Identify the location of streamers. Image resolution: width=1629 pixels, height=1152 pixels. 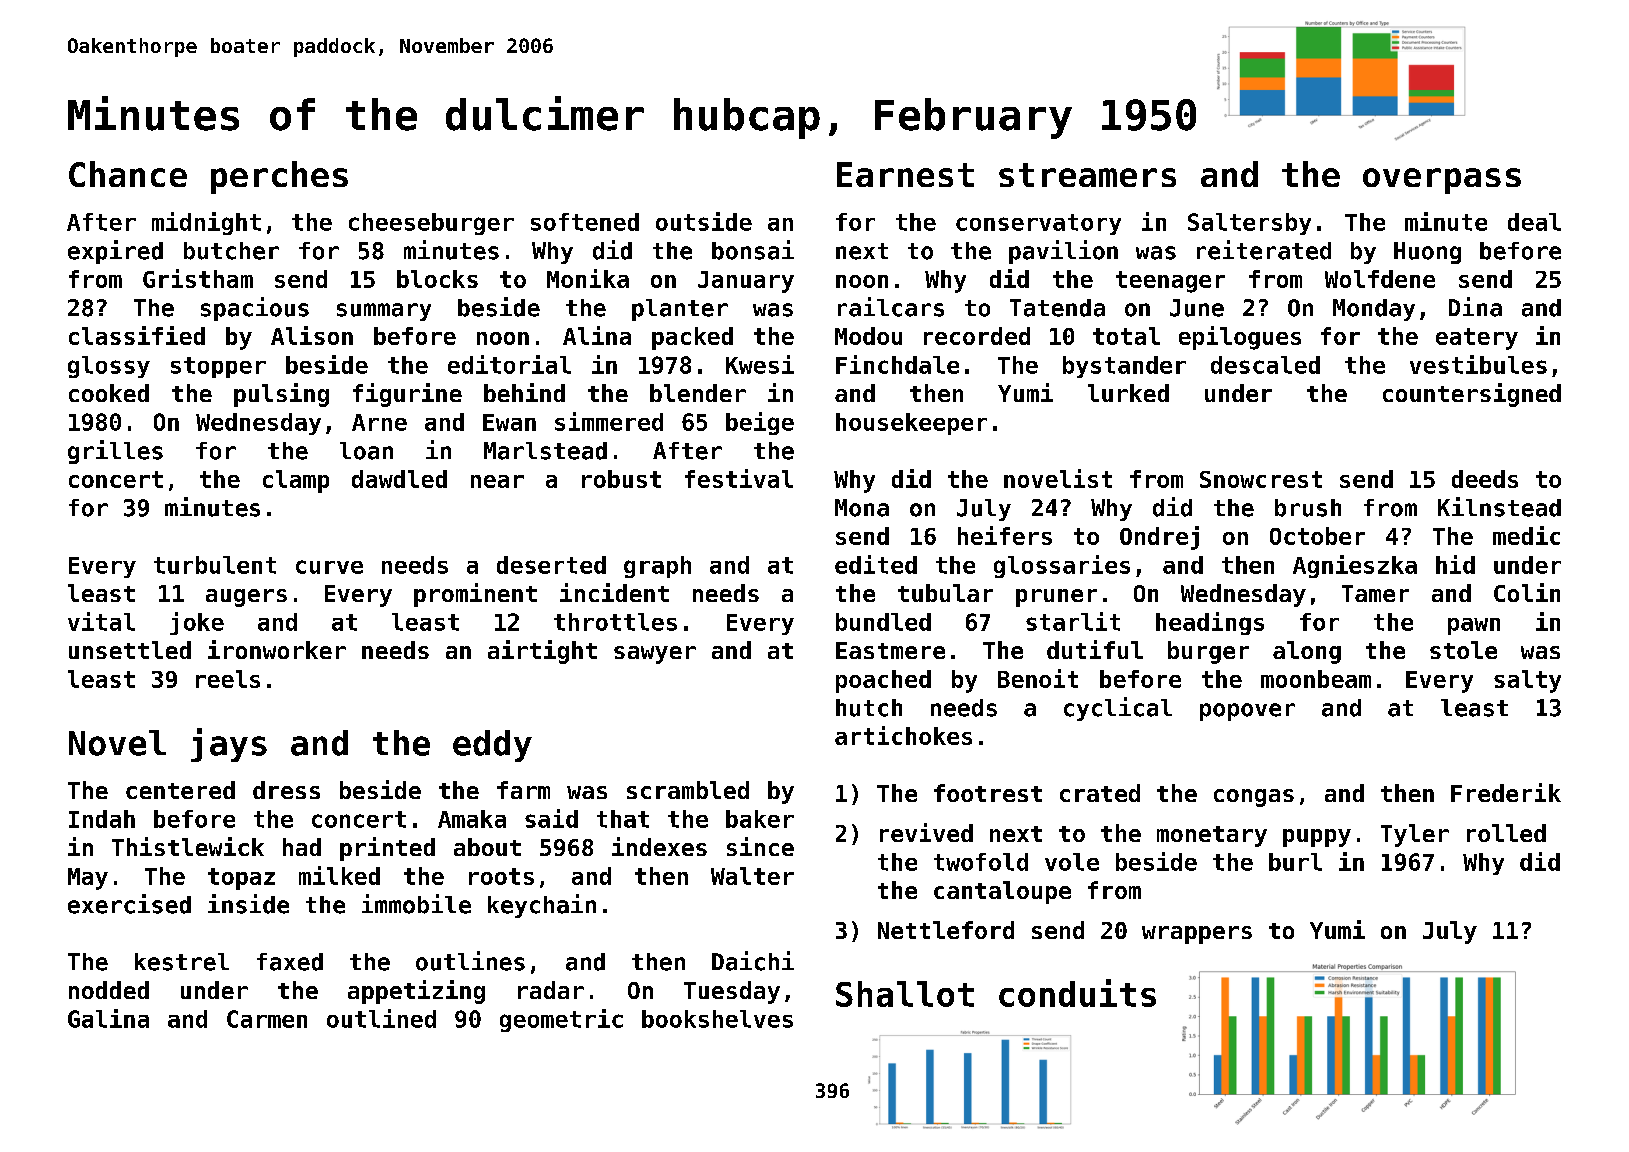
(1087, 175).
